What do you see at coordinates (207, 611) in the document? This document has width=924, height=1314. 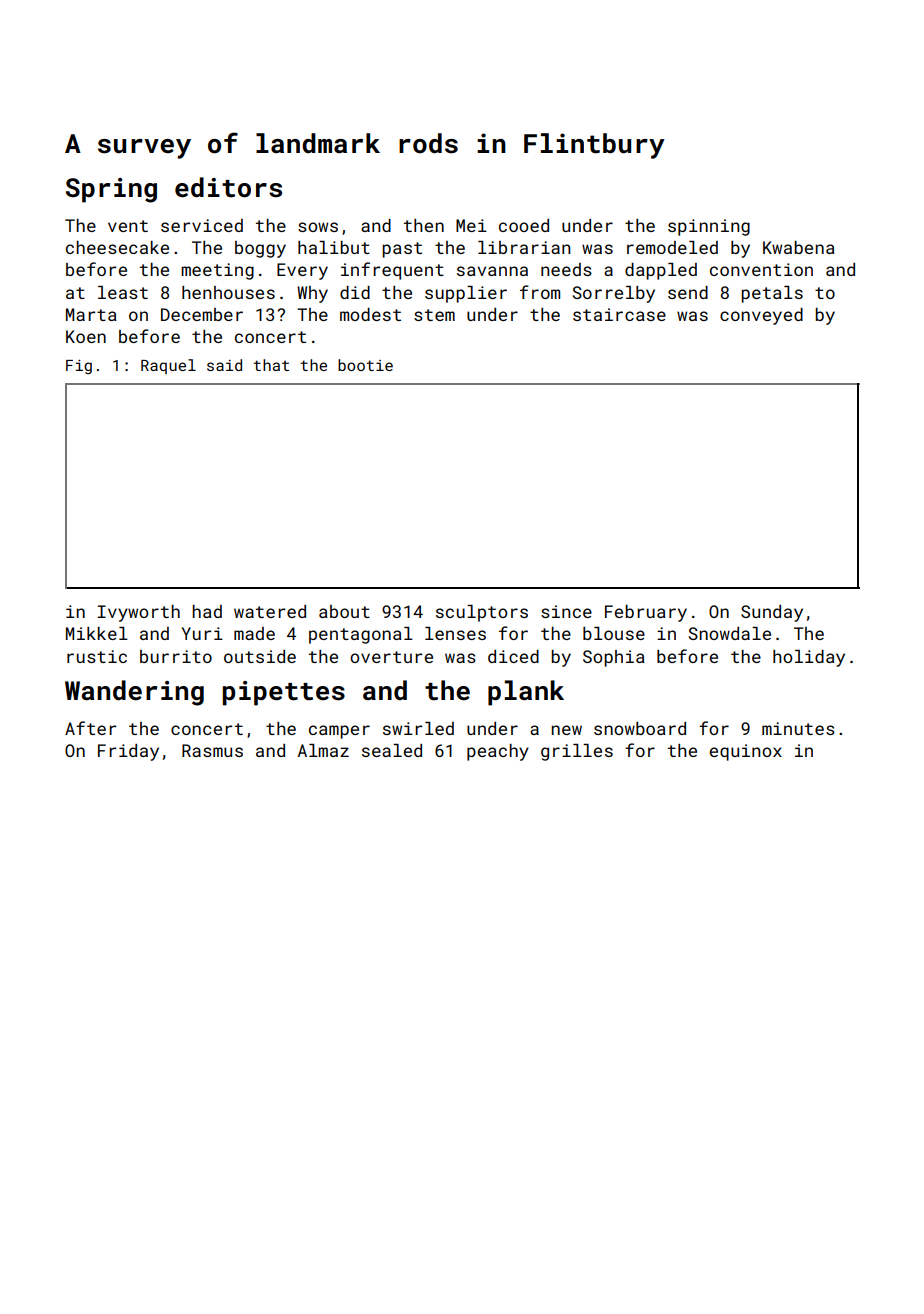 I see `had` at bounding box center [207, 611].
